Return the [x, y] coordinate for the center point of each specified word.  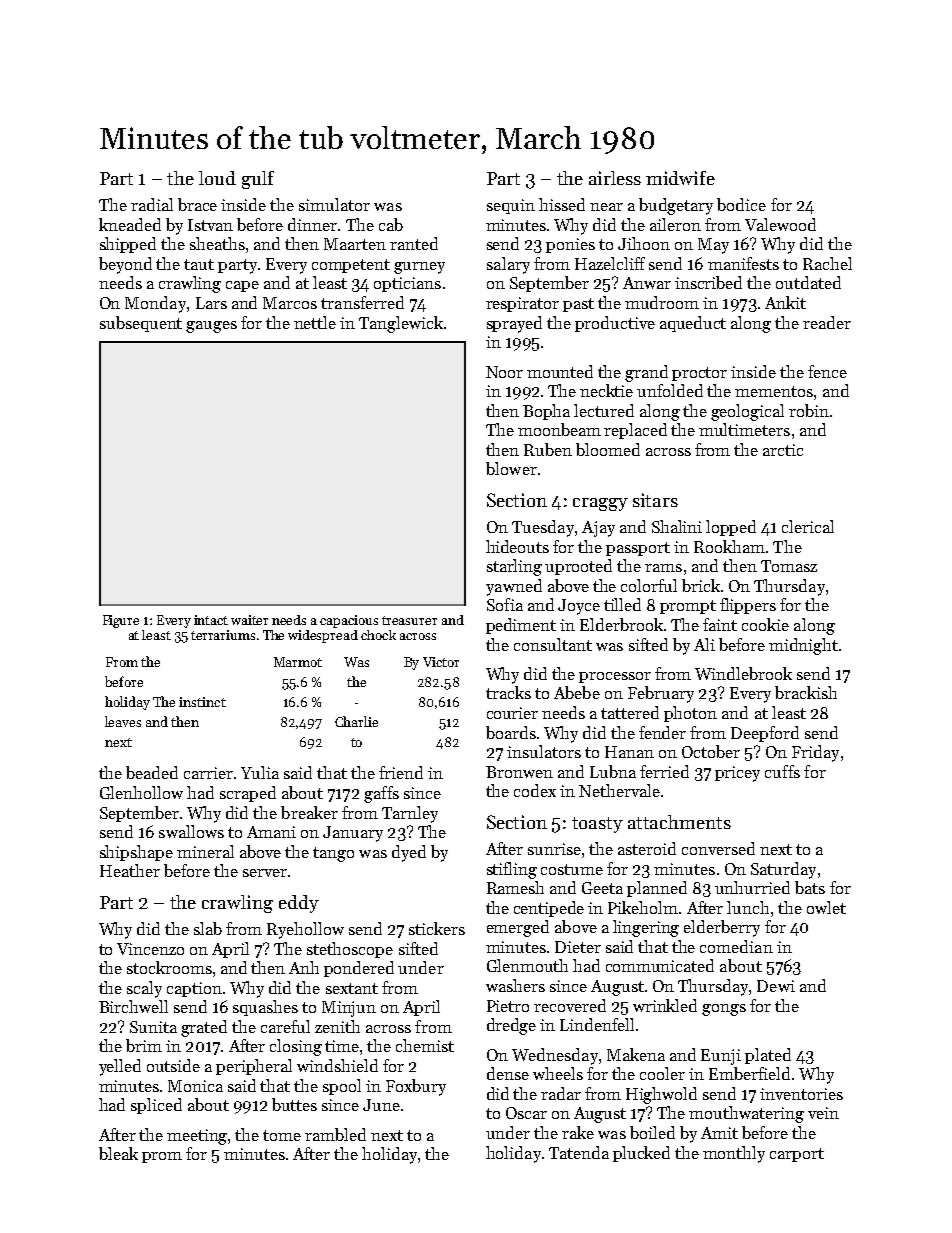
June [381, 1105]
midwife [680, 178]
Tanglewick [401, 324]
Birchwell [133, 1006]
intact [211, 620]
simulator [334, 204]
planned [657, 889]
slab [208, 928]
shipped [128, 245]
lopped [731, 528]
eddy [299, 904]
